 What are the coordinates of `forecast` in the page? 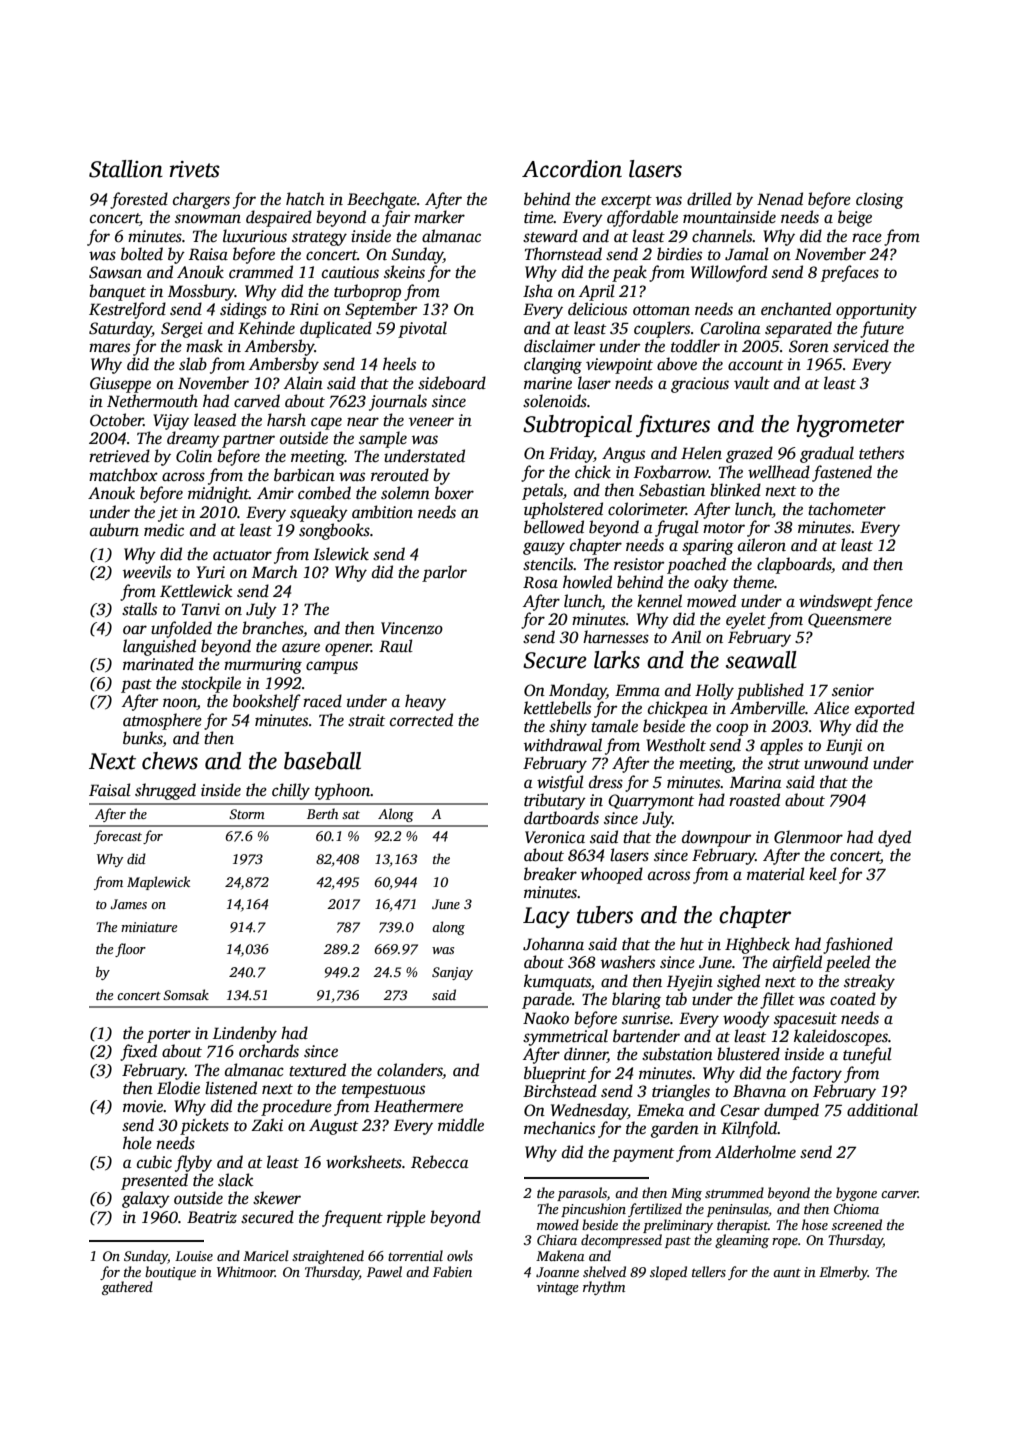 It's located at (118, 837).
